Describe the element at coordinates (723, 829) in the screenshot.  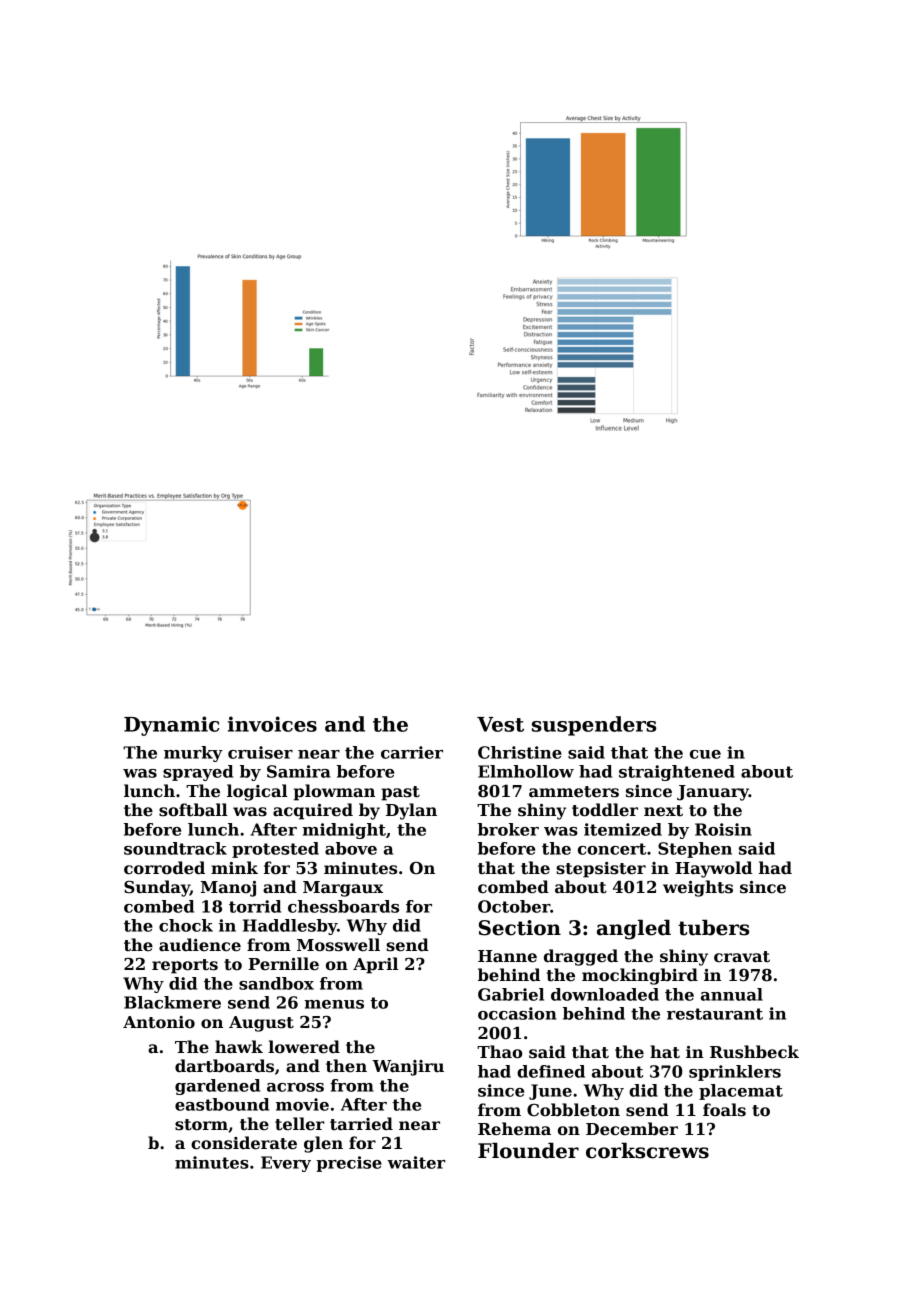
I see `Roisin` at that location.
